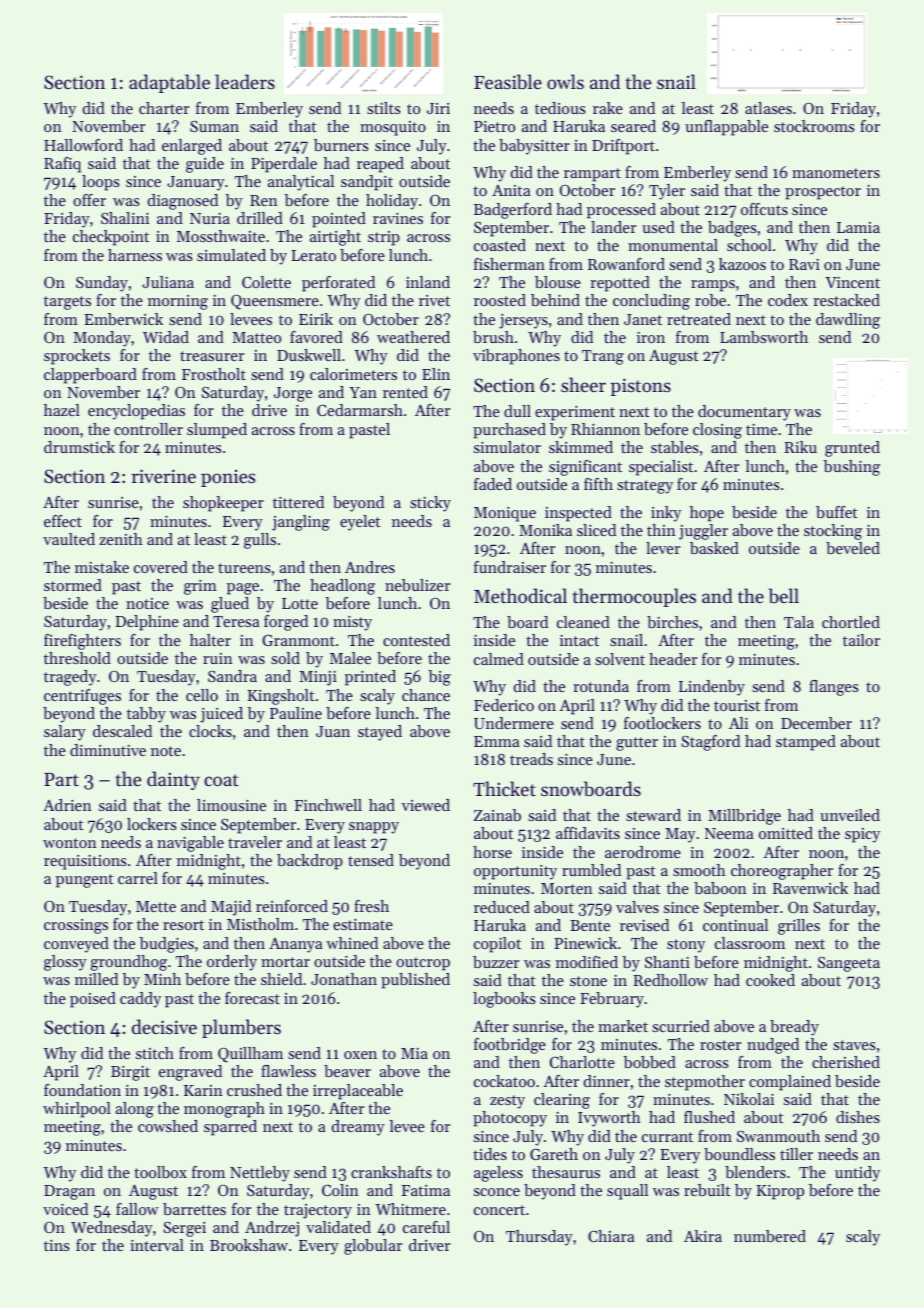 The height and width of the document is (1308, 924). I want to click on affidavits, so click(588, 833).
